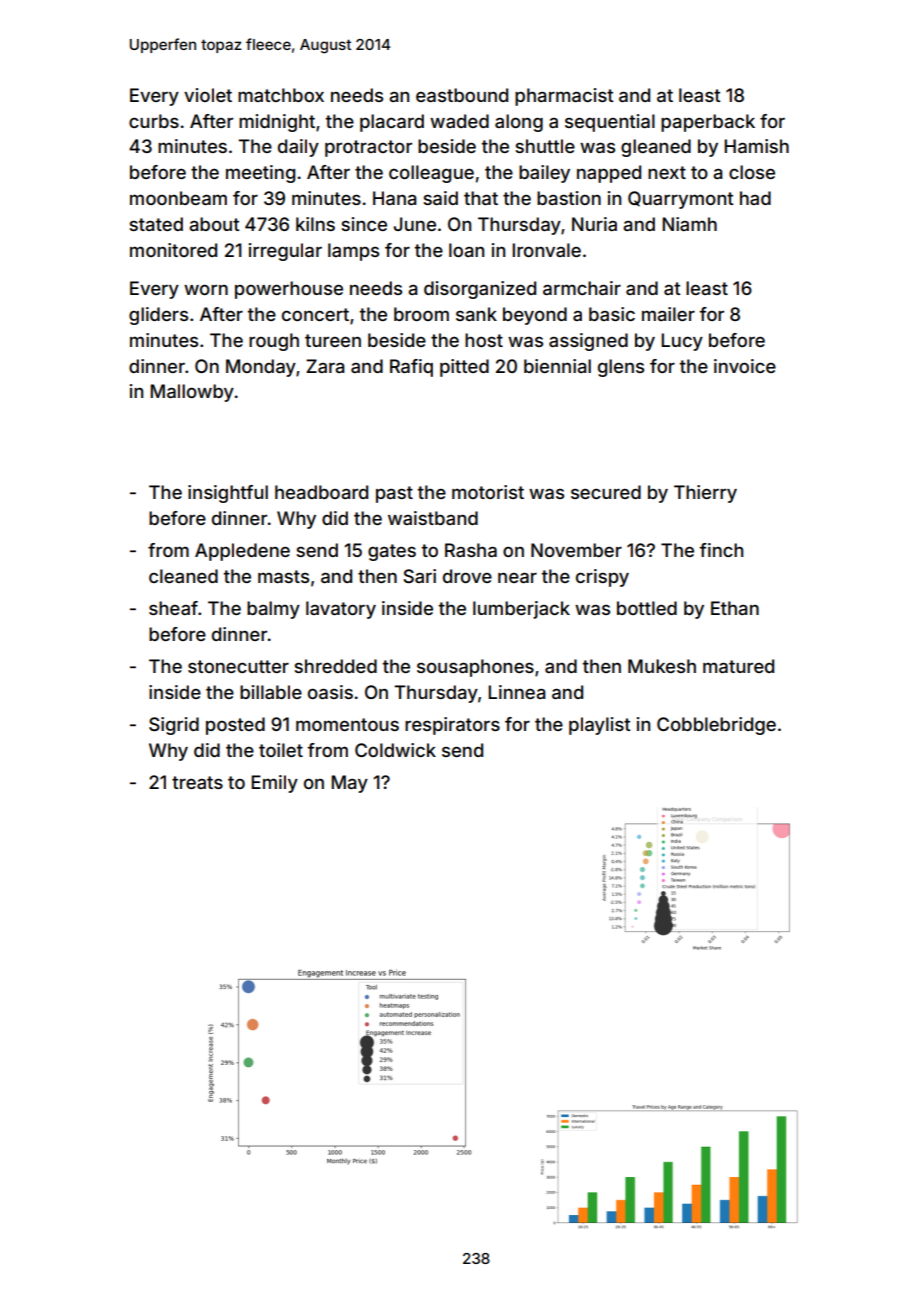  What do you see at coordinates (173, 608) in the image?
I see `sheaf` at bounding box center [173, 608].
